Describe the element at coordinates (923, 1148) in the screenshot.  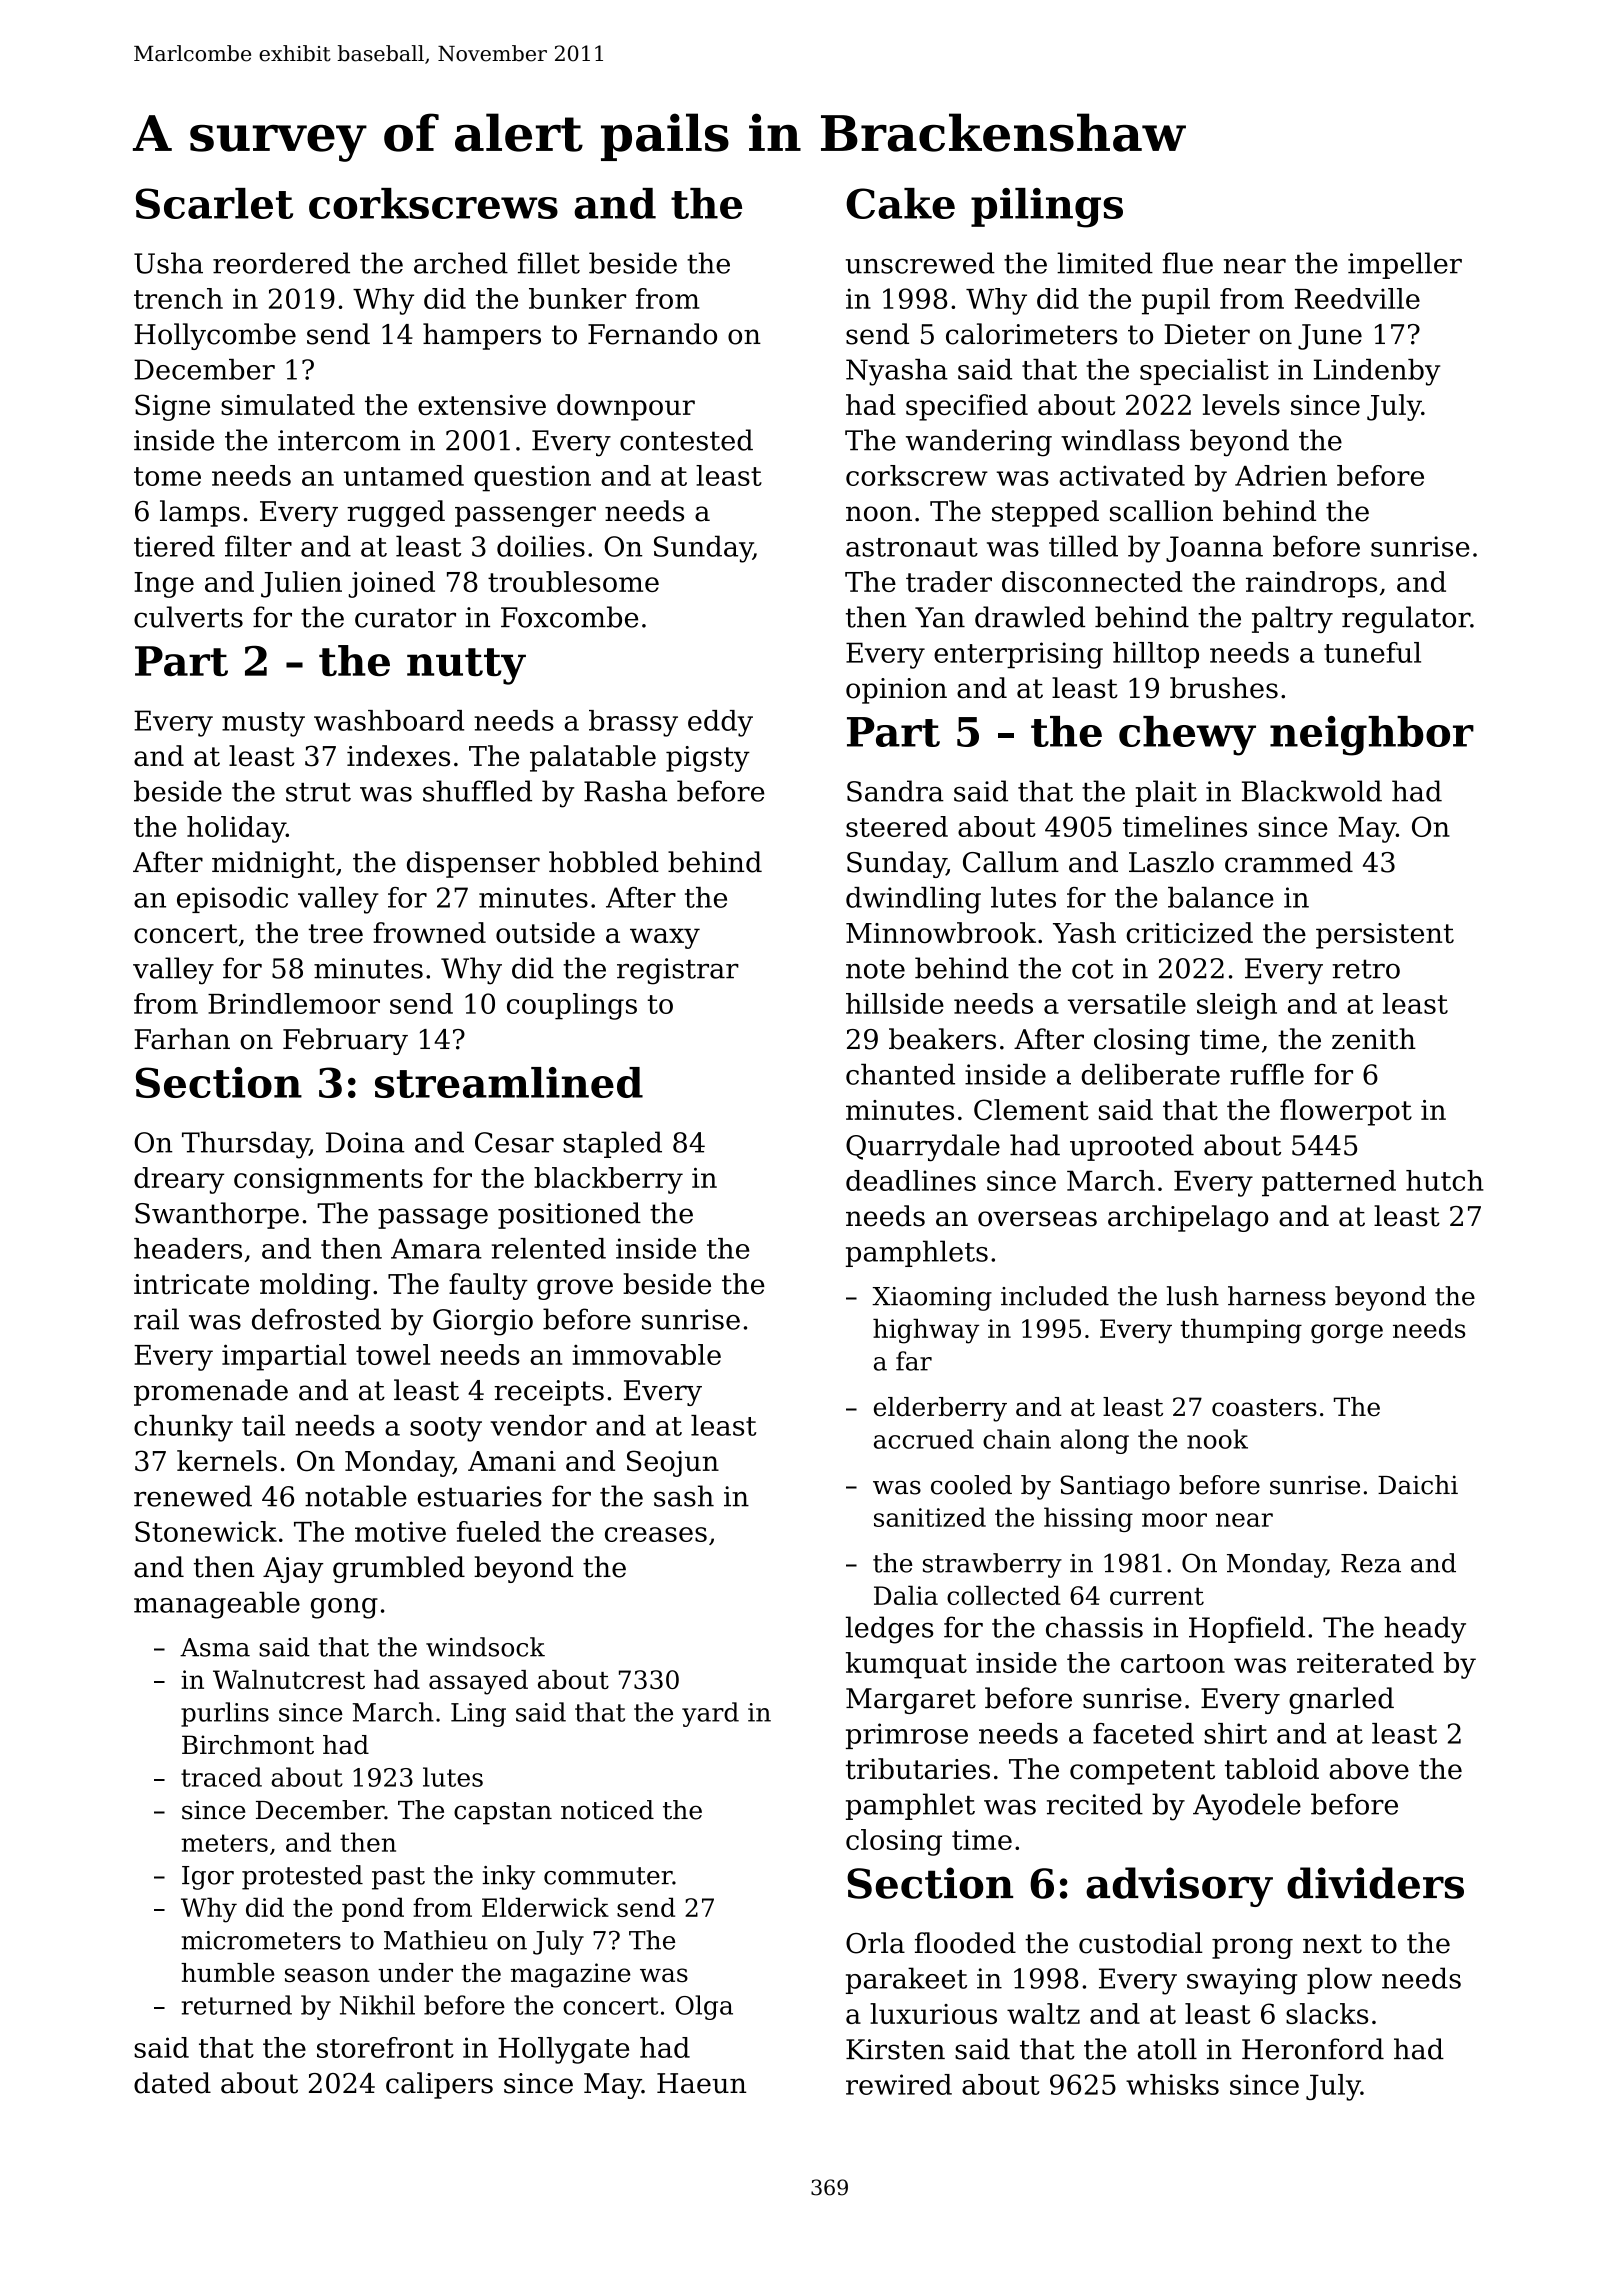
I see `Quarrydale` at that location.
